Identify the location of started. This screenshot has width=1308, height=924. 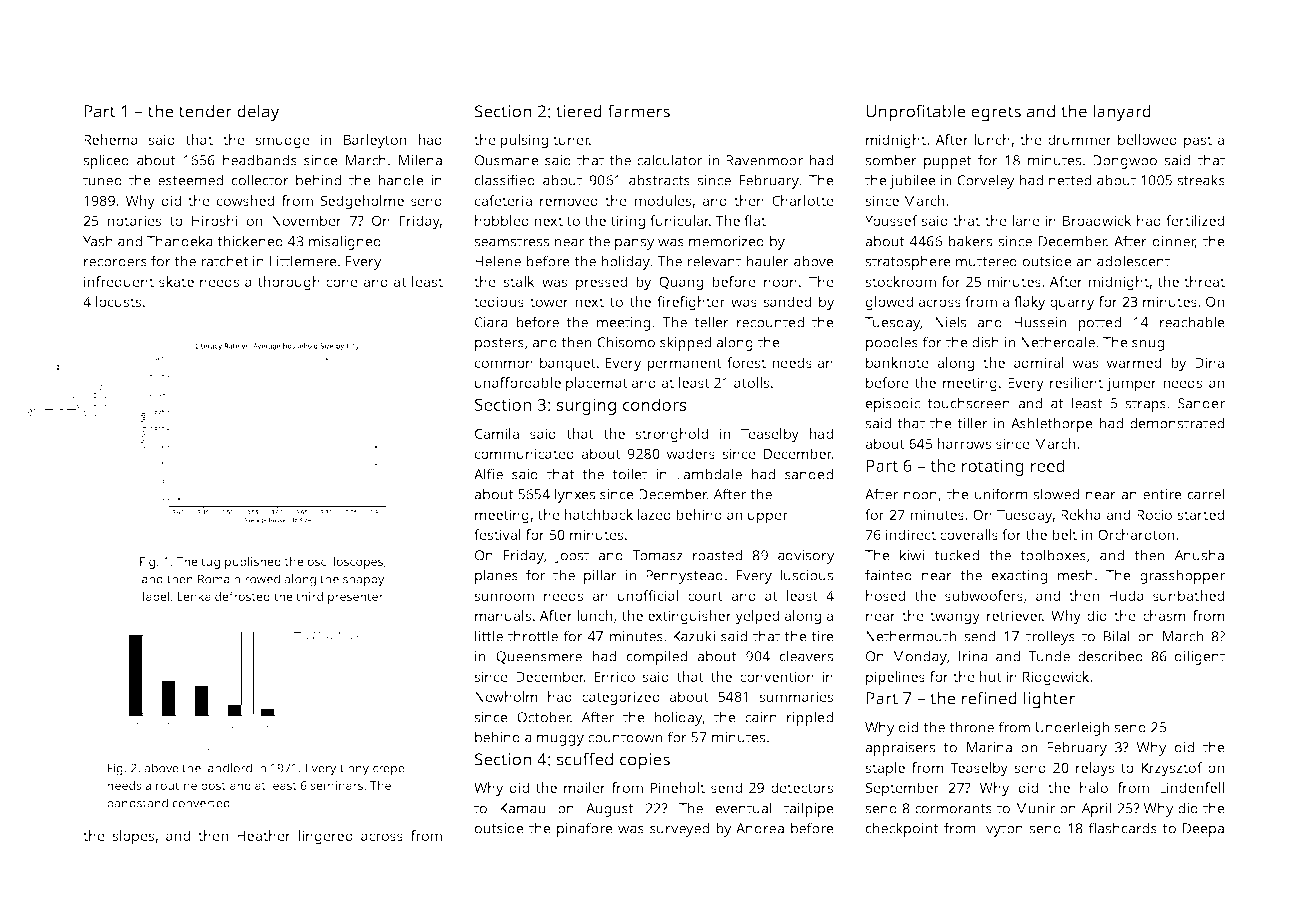
(1200, 514).
